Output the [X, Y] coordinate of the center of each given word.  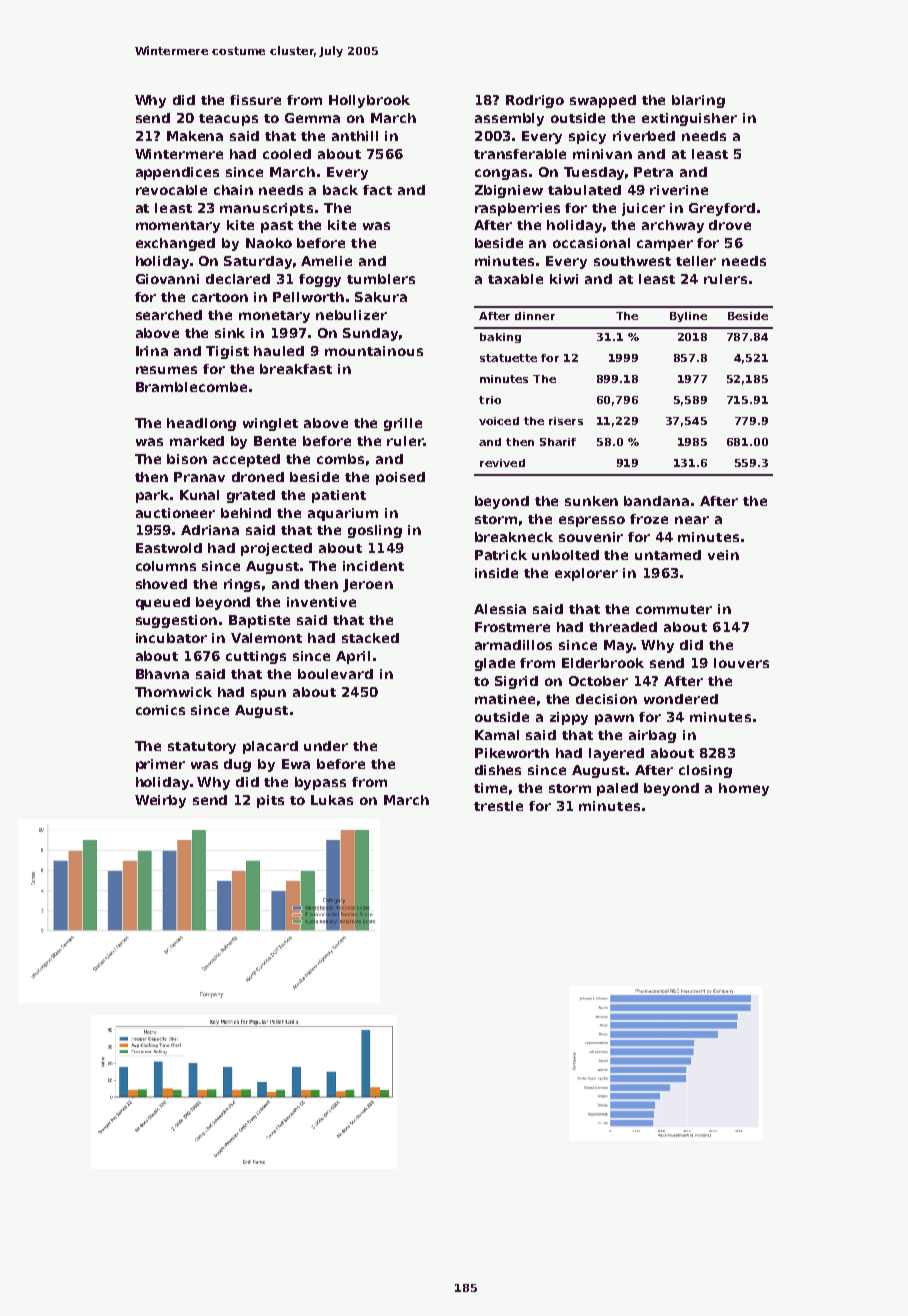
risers [566, 421]
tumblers [381, 279]
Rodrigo [535, 101]
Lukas [332, 800]
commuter [674, 609]
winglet [270, 424]
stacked [370, 638]
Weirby [160, 801]
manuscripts [266, 209]
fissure [255, 100]
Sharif [558, 442]
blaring [698, 101]
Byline [688, 317]
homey [744, 789]
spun [268, 694]
